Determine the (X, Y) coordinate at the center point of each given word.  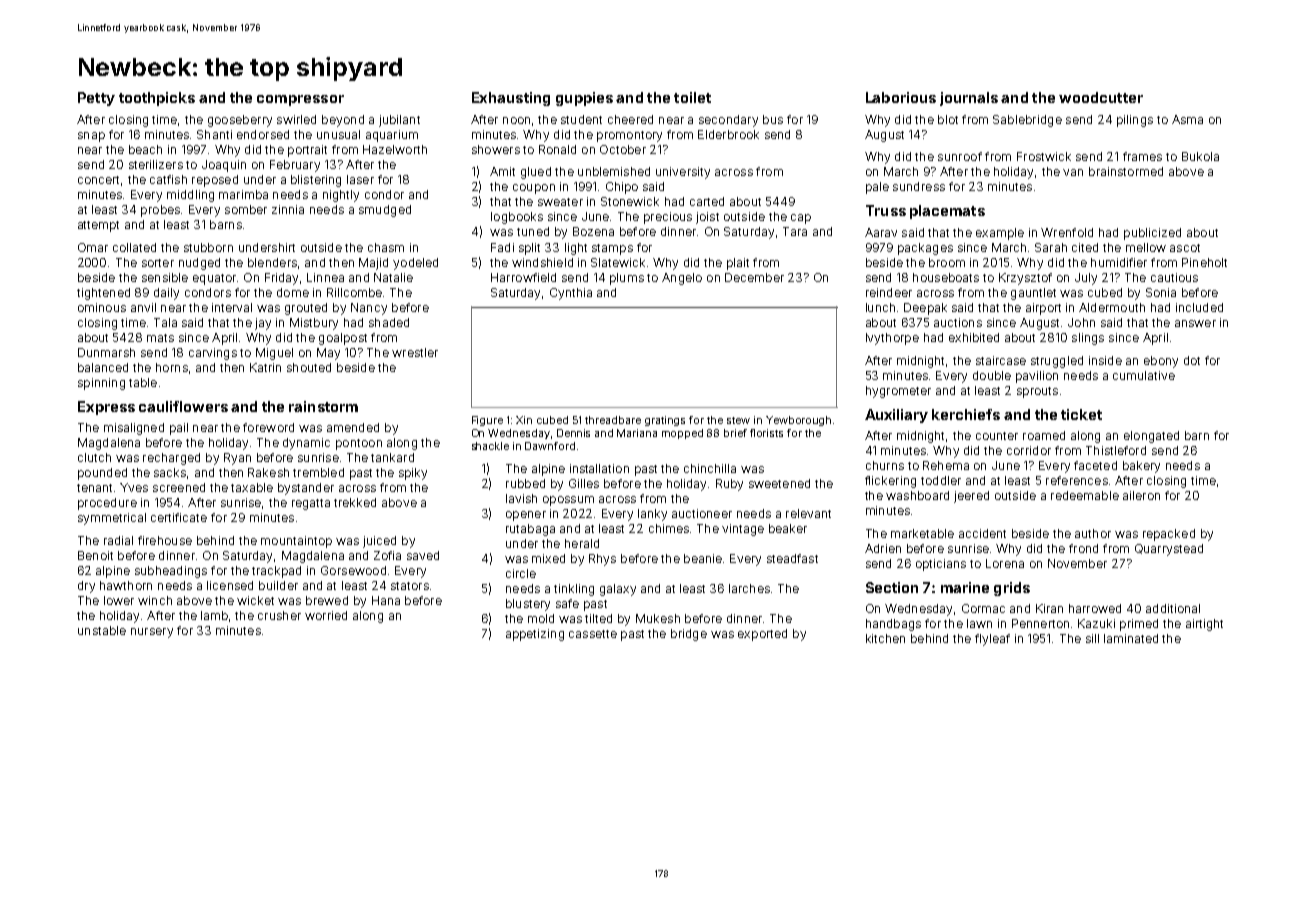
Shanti (214, 134)
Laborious (901, 97)
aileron (1141, 495)
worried (326, 615)
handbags (893, 625)
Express (106, 408)
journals (969, 99)
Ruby (729, 485)
